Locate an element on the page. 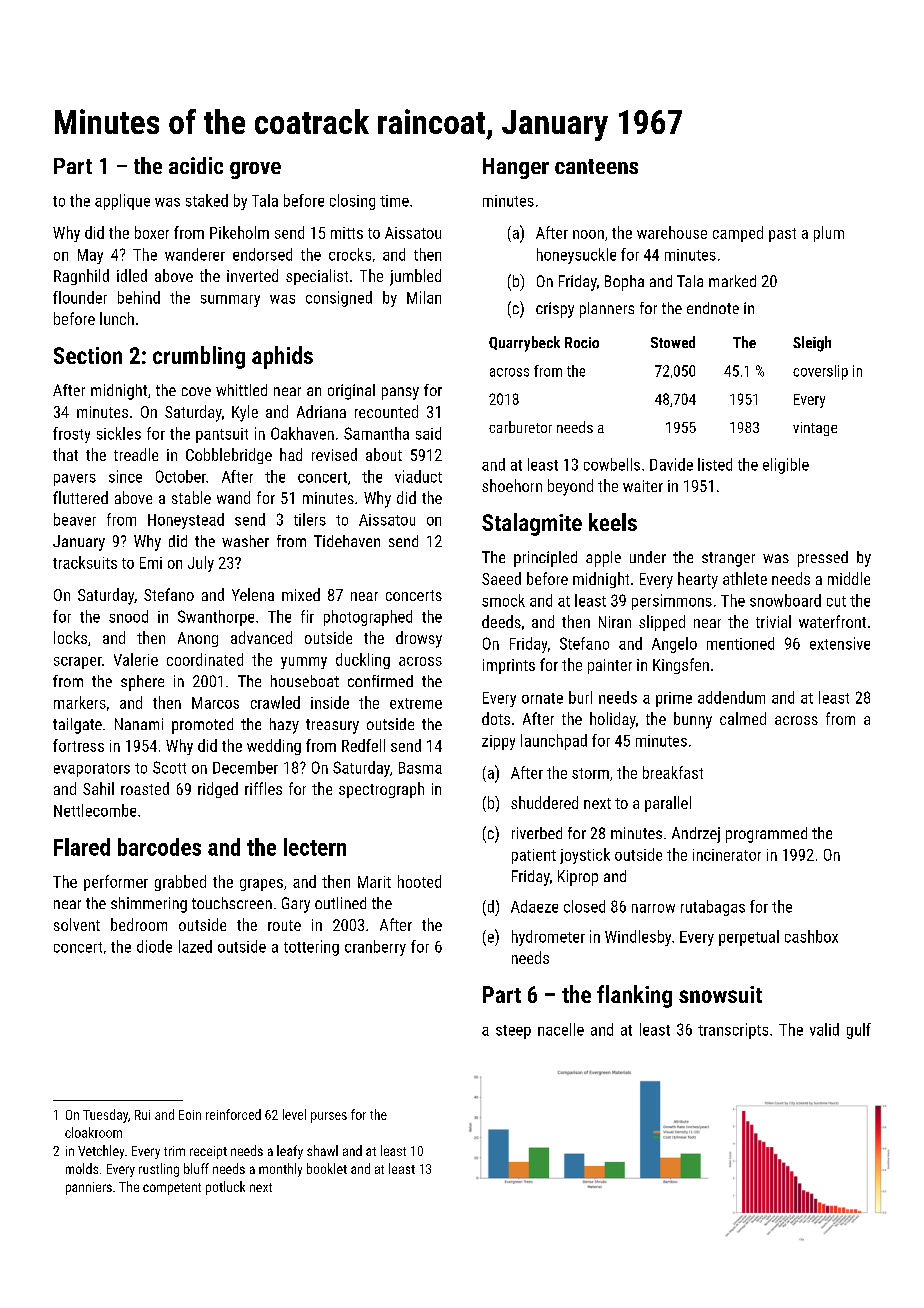 This image has height=1308, width=924. canteens is located at coordinates (596, 166).
